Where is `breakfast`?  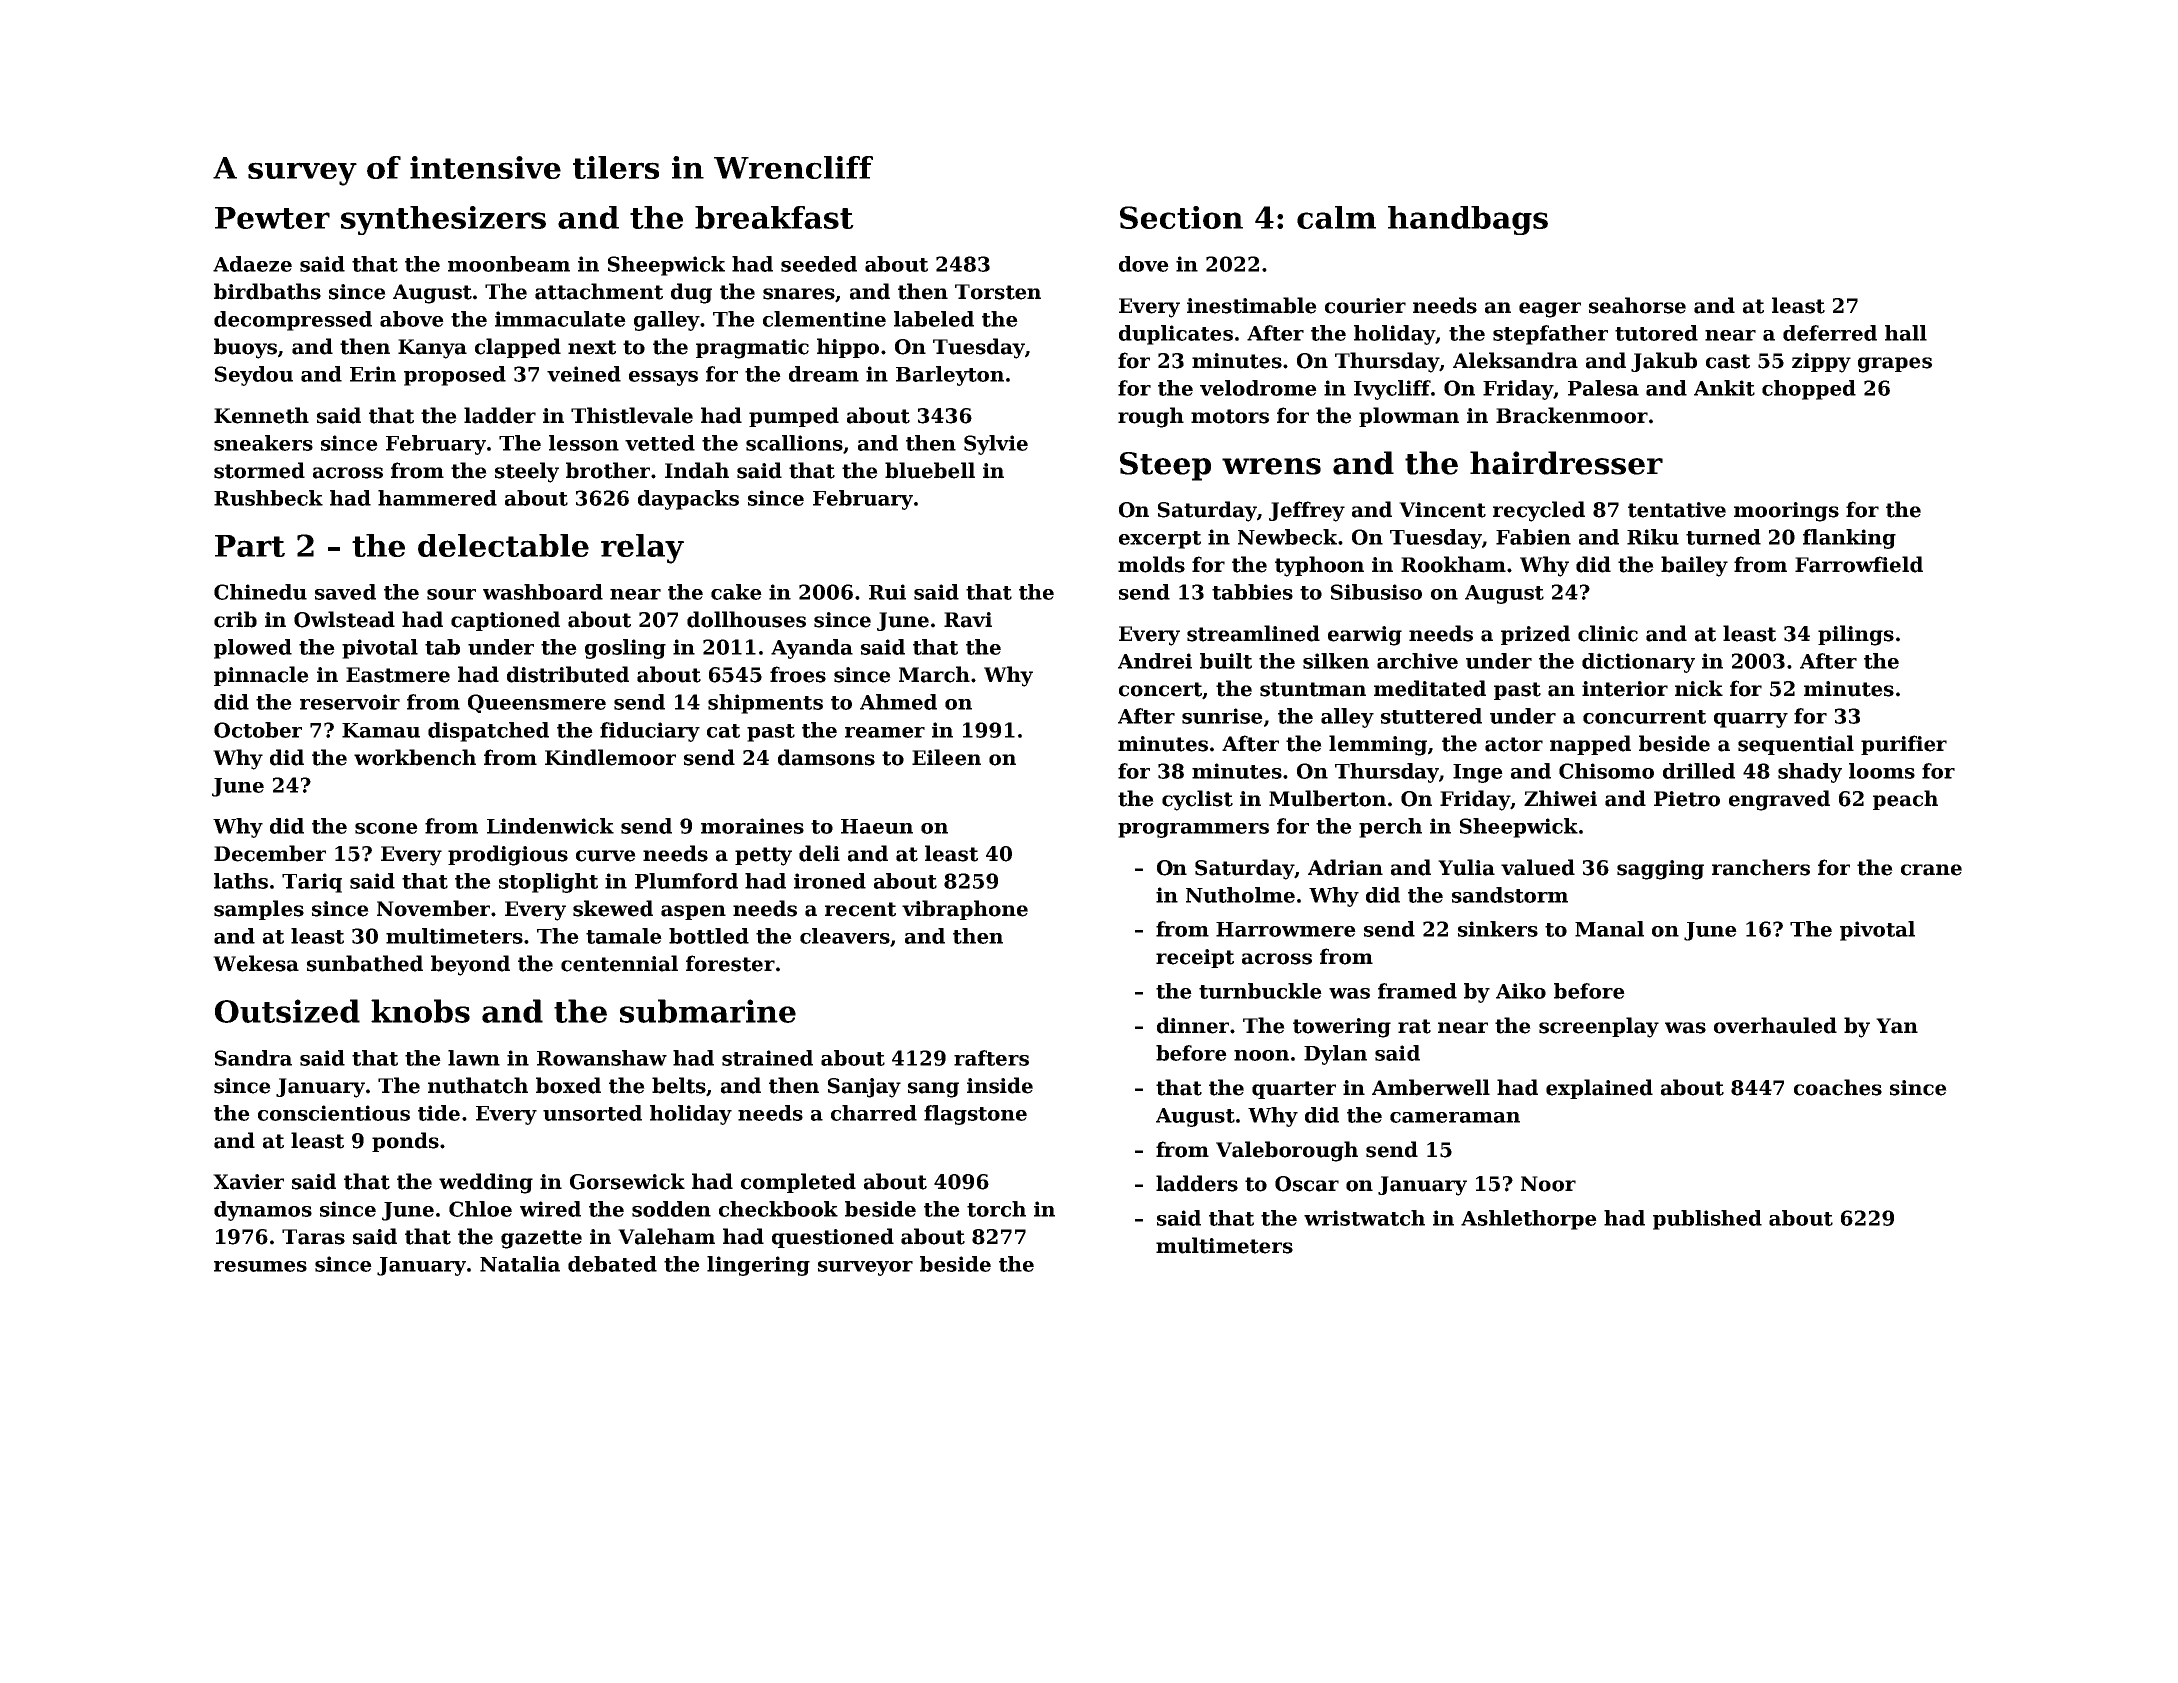
breakfast is located at coordinates (774, 217).
